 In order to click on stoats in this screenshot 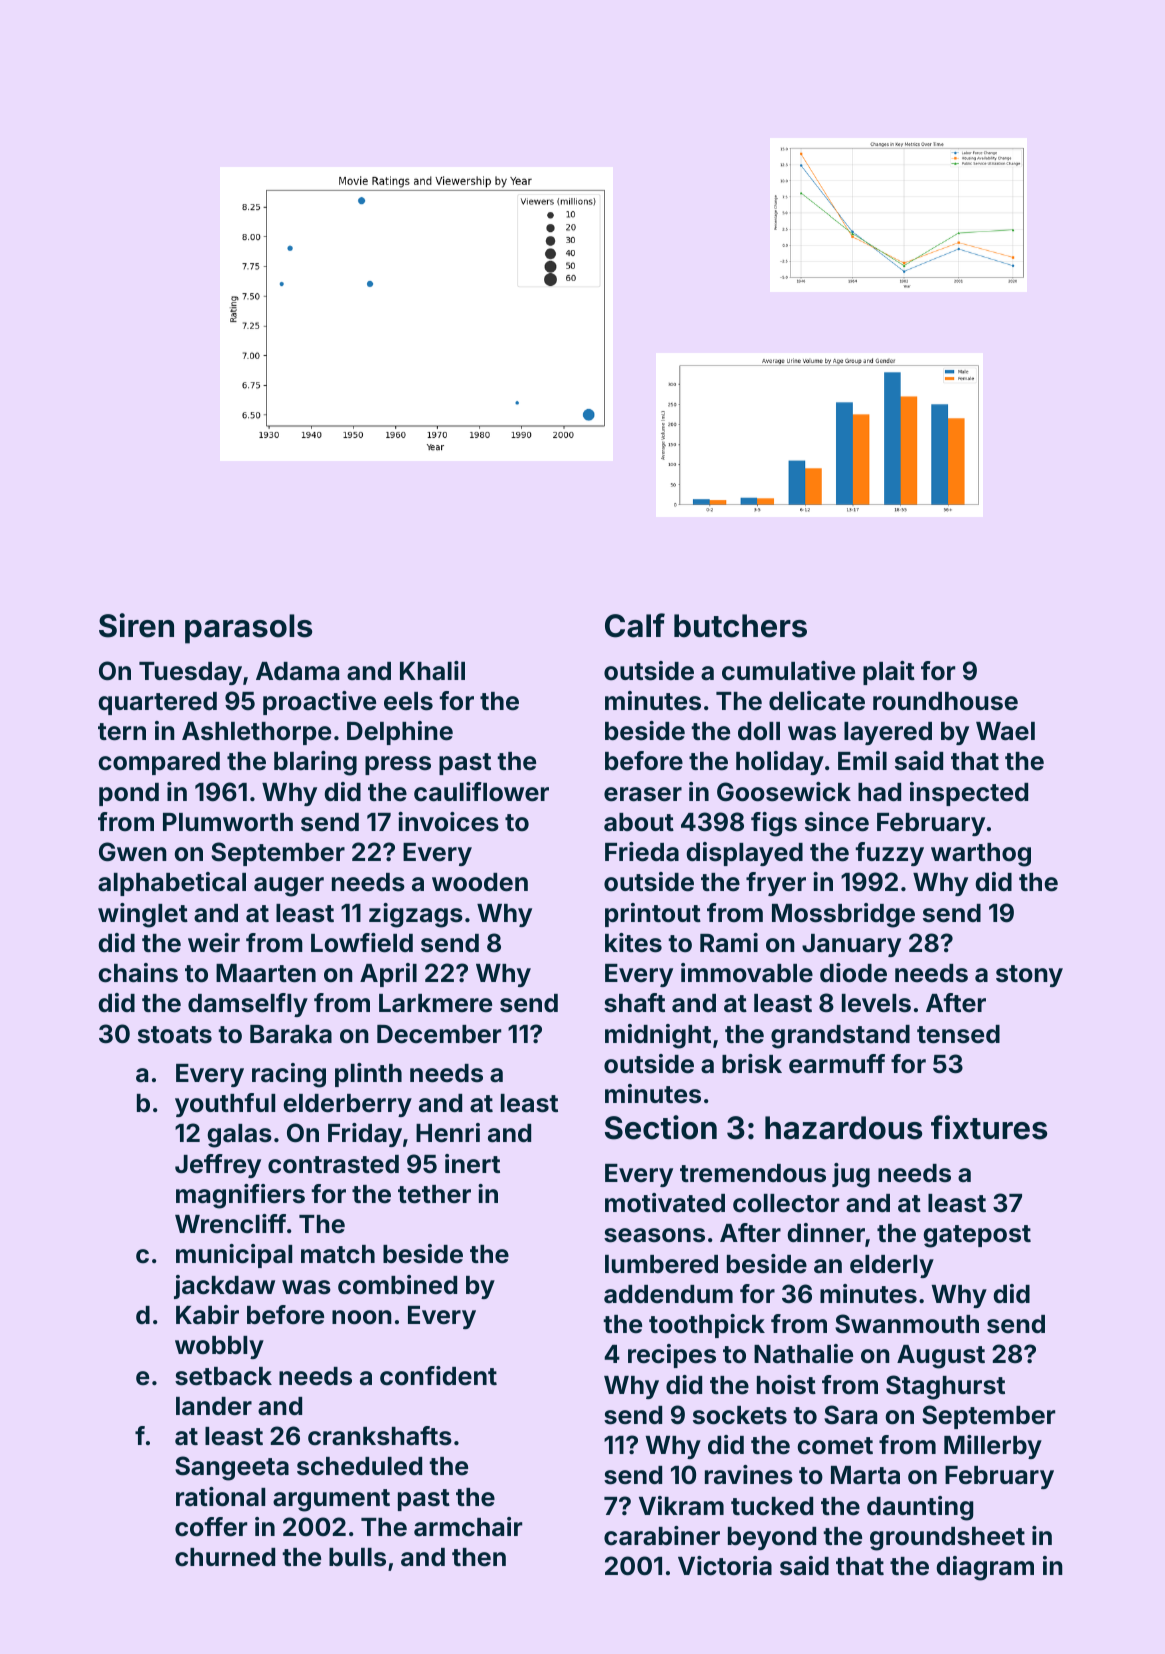, I will do `click(175, 1035)`.
